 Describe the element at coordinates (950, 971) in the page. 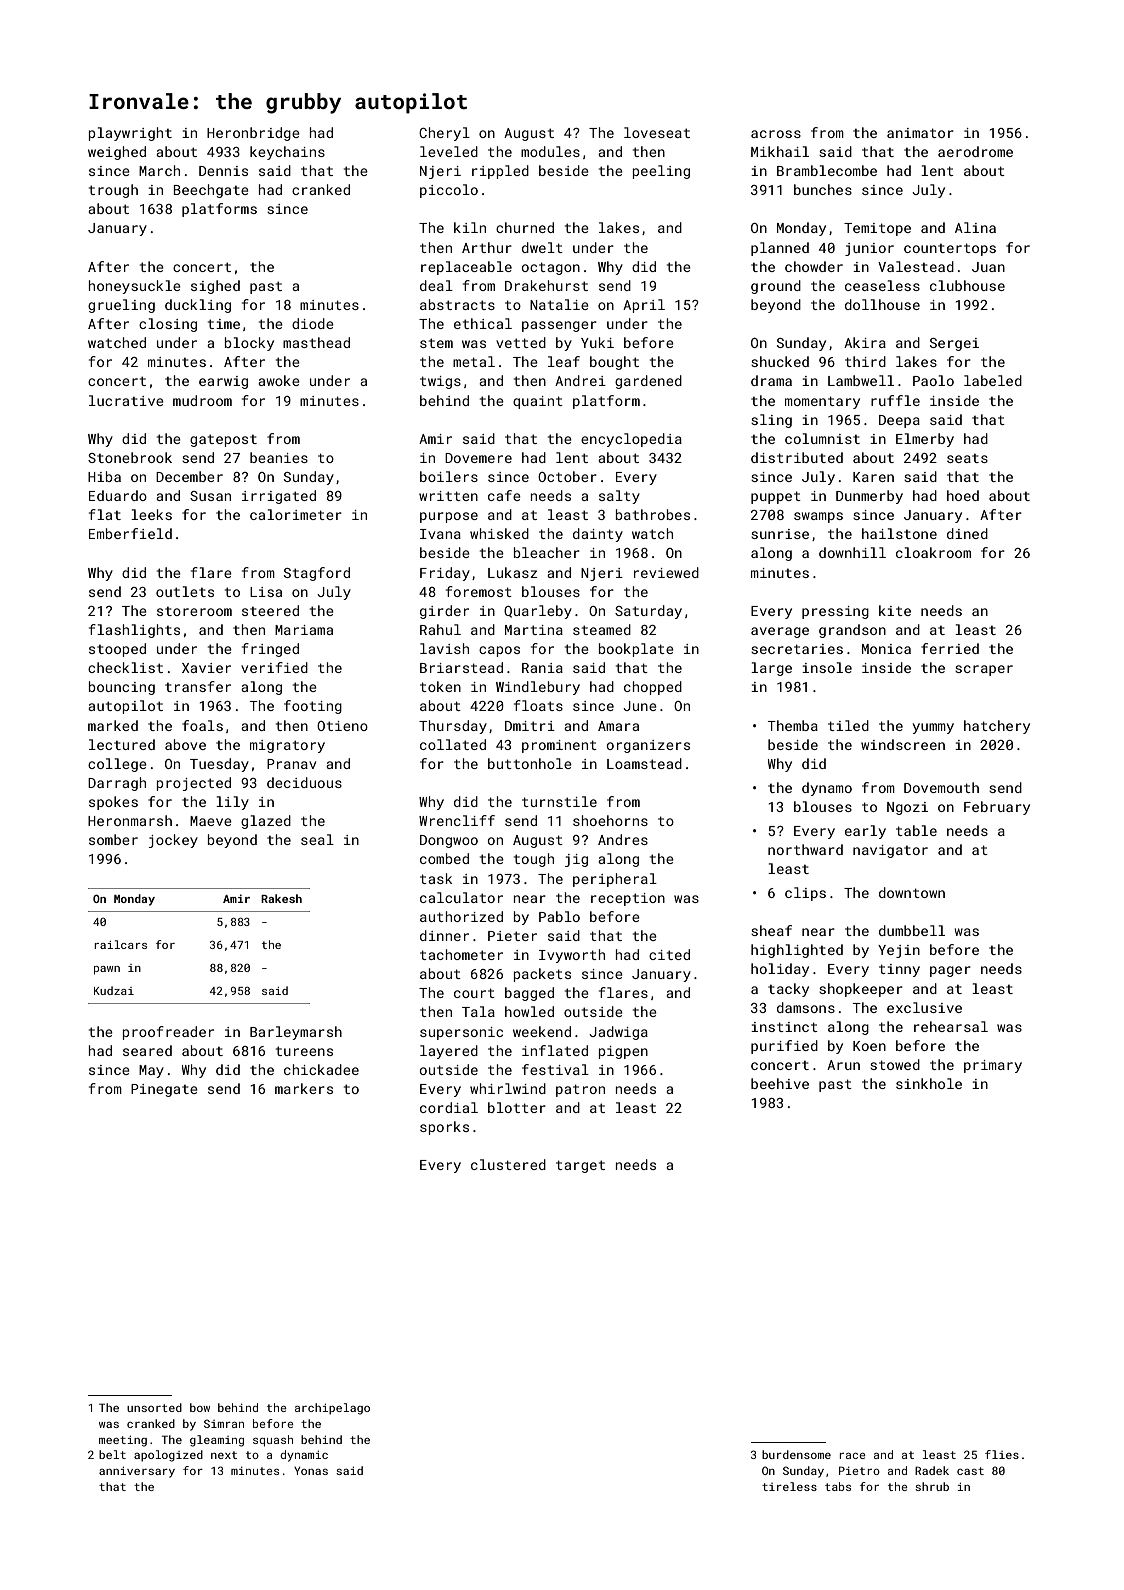

I see `pager` at that location.
